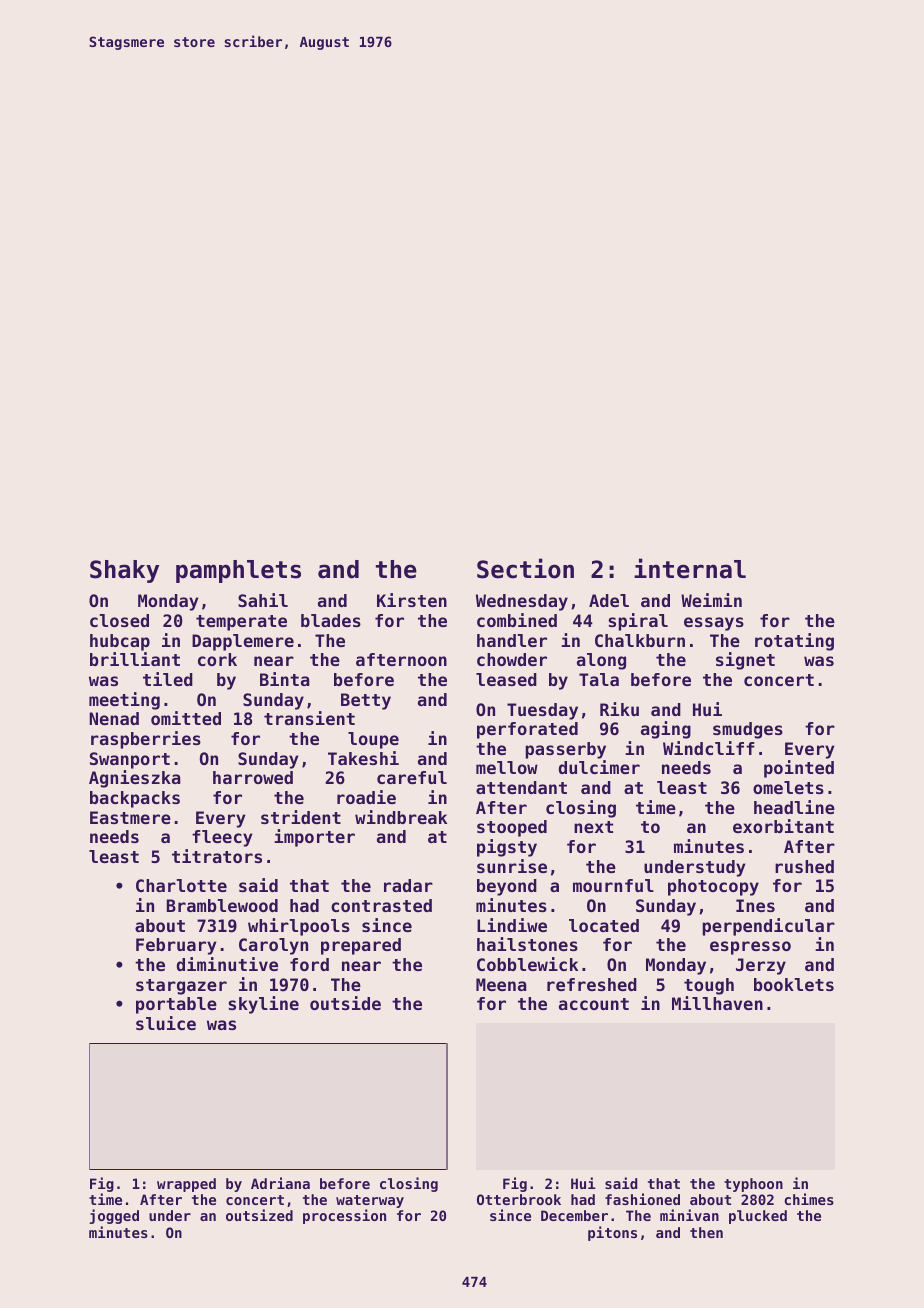 This screenshot has height=1308, width=924. Describe the element at coordinates (512, 925) in the screenshot. I see `Lindiwe` at that location.
